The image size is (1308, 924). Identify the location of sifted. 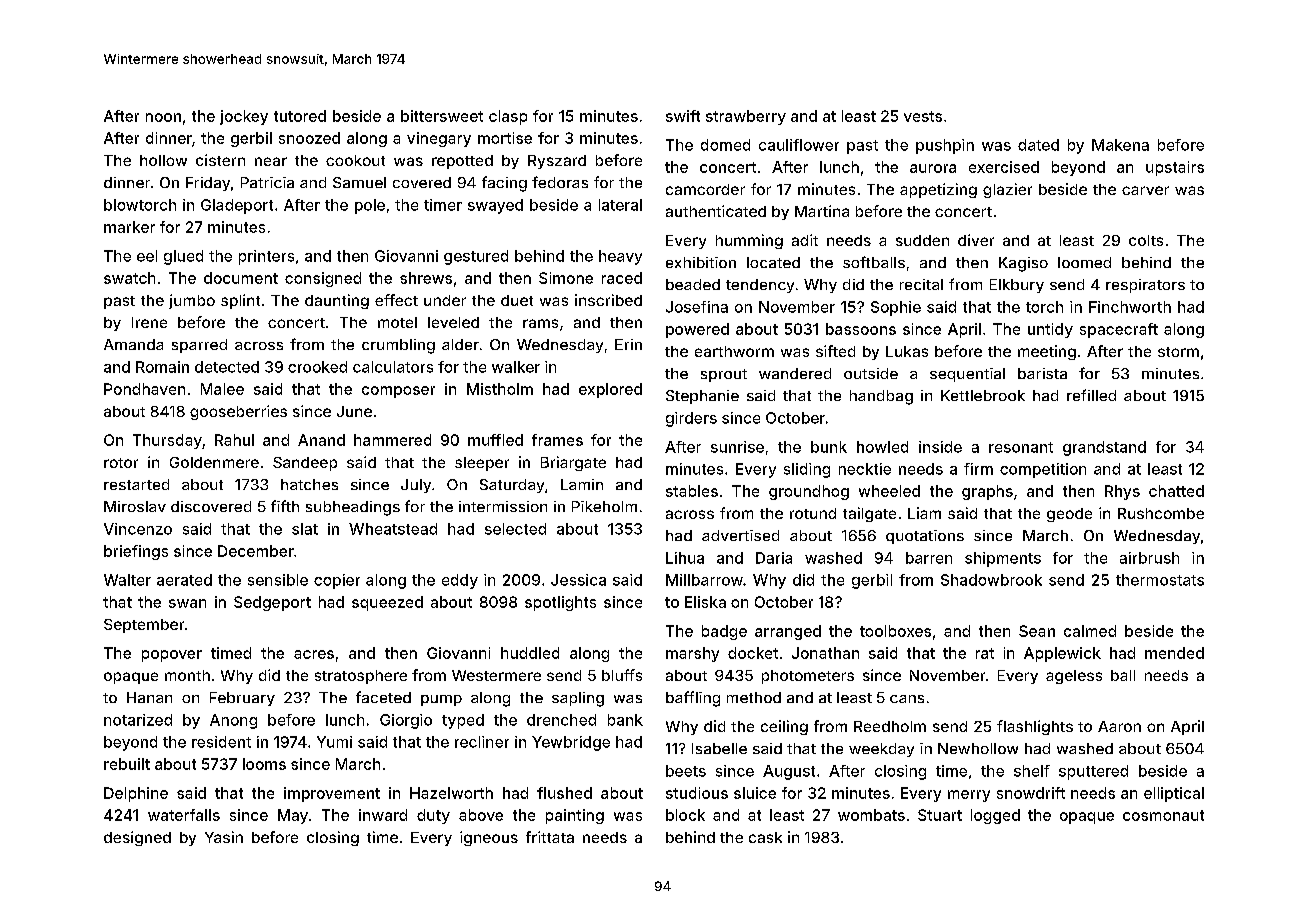
(835, 351).
